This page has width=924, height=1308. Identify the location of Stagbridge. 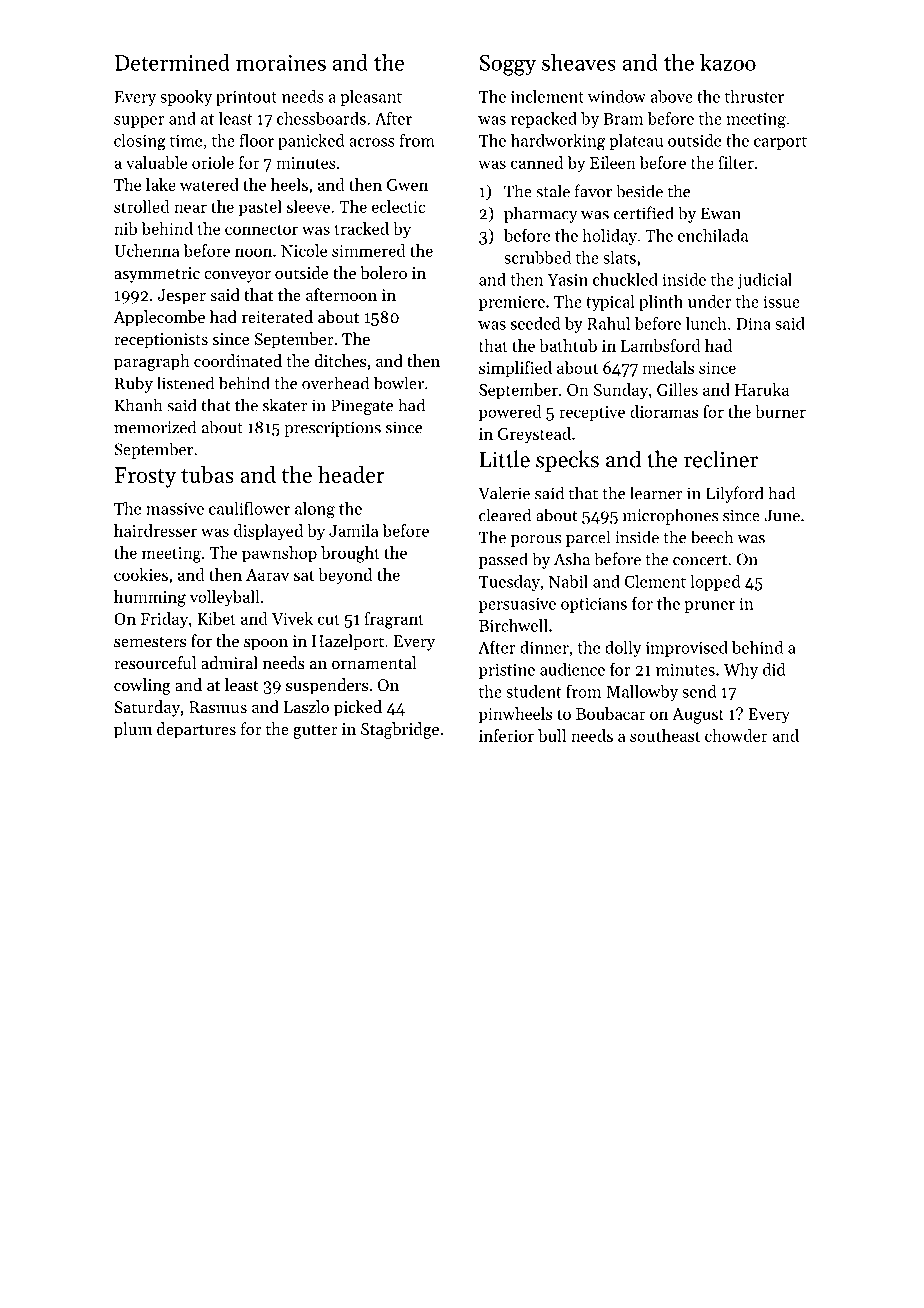
(400, 730).
